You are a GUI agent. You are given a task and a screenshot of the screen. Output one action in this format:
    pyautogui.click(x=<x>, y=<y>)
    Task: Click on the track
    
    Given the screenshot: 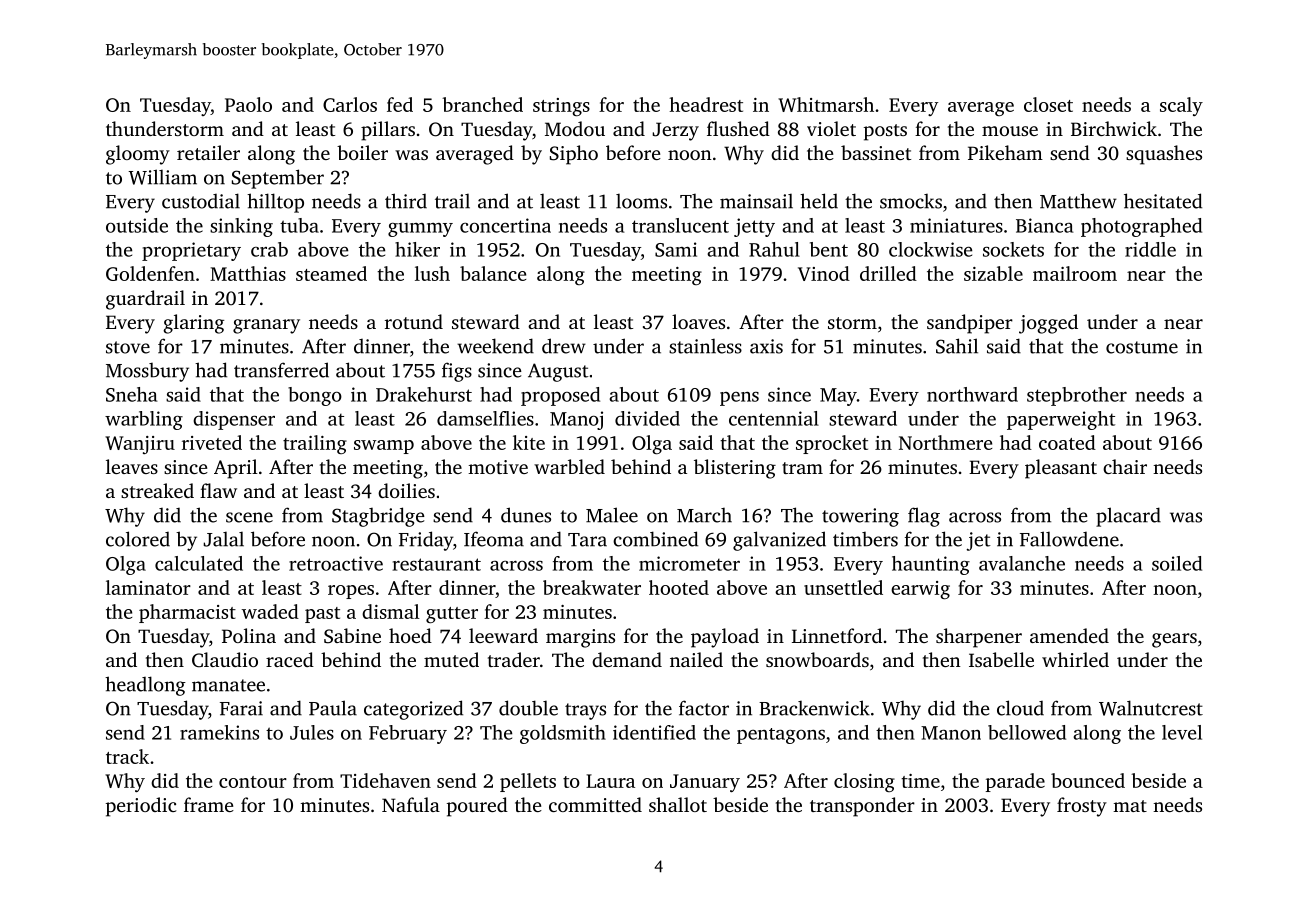 What is the action you would take?
    pyautogui.click(x=127, y=756)
